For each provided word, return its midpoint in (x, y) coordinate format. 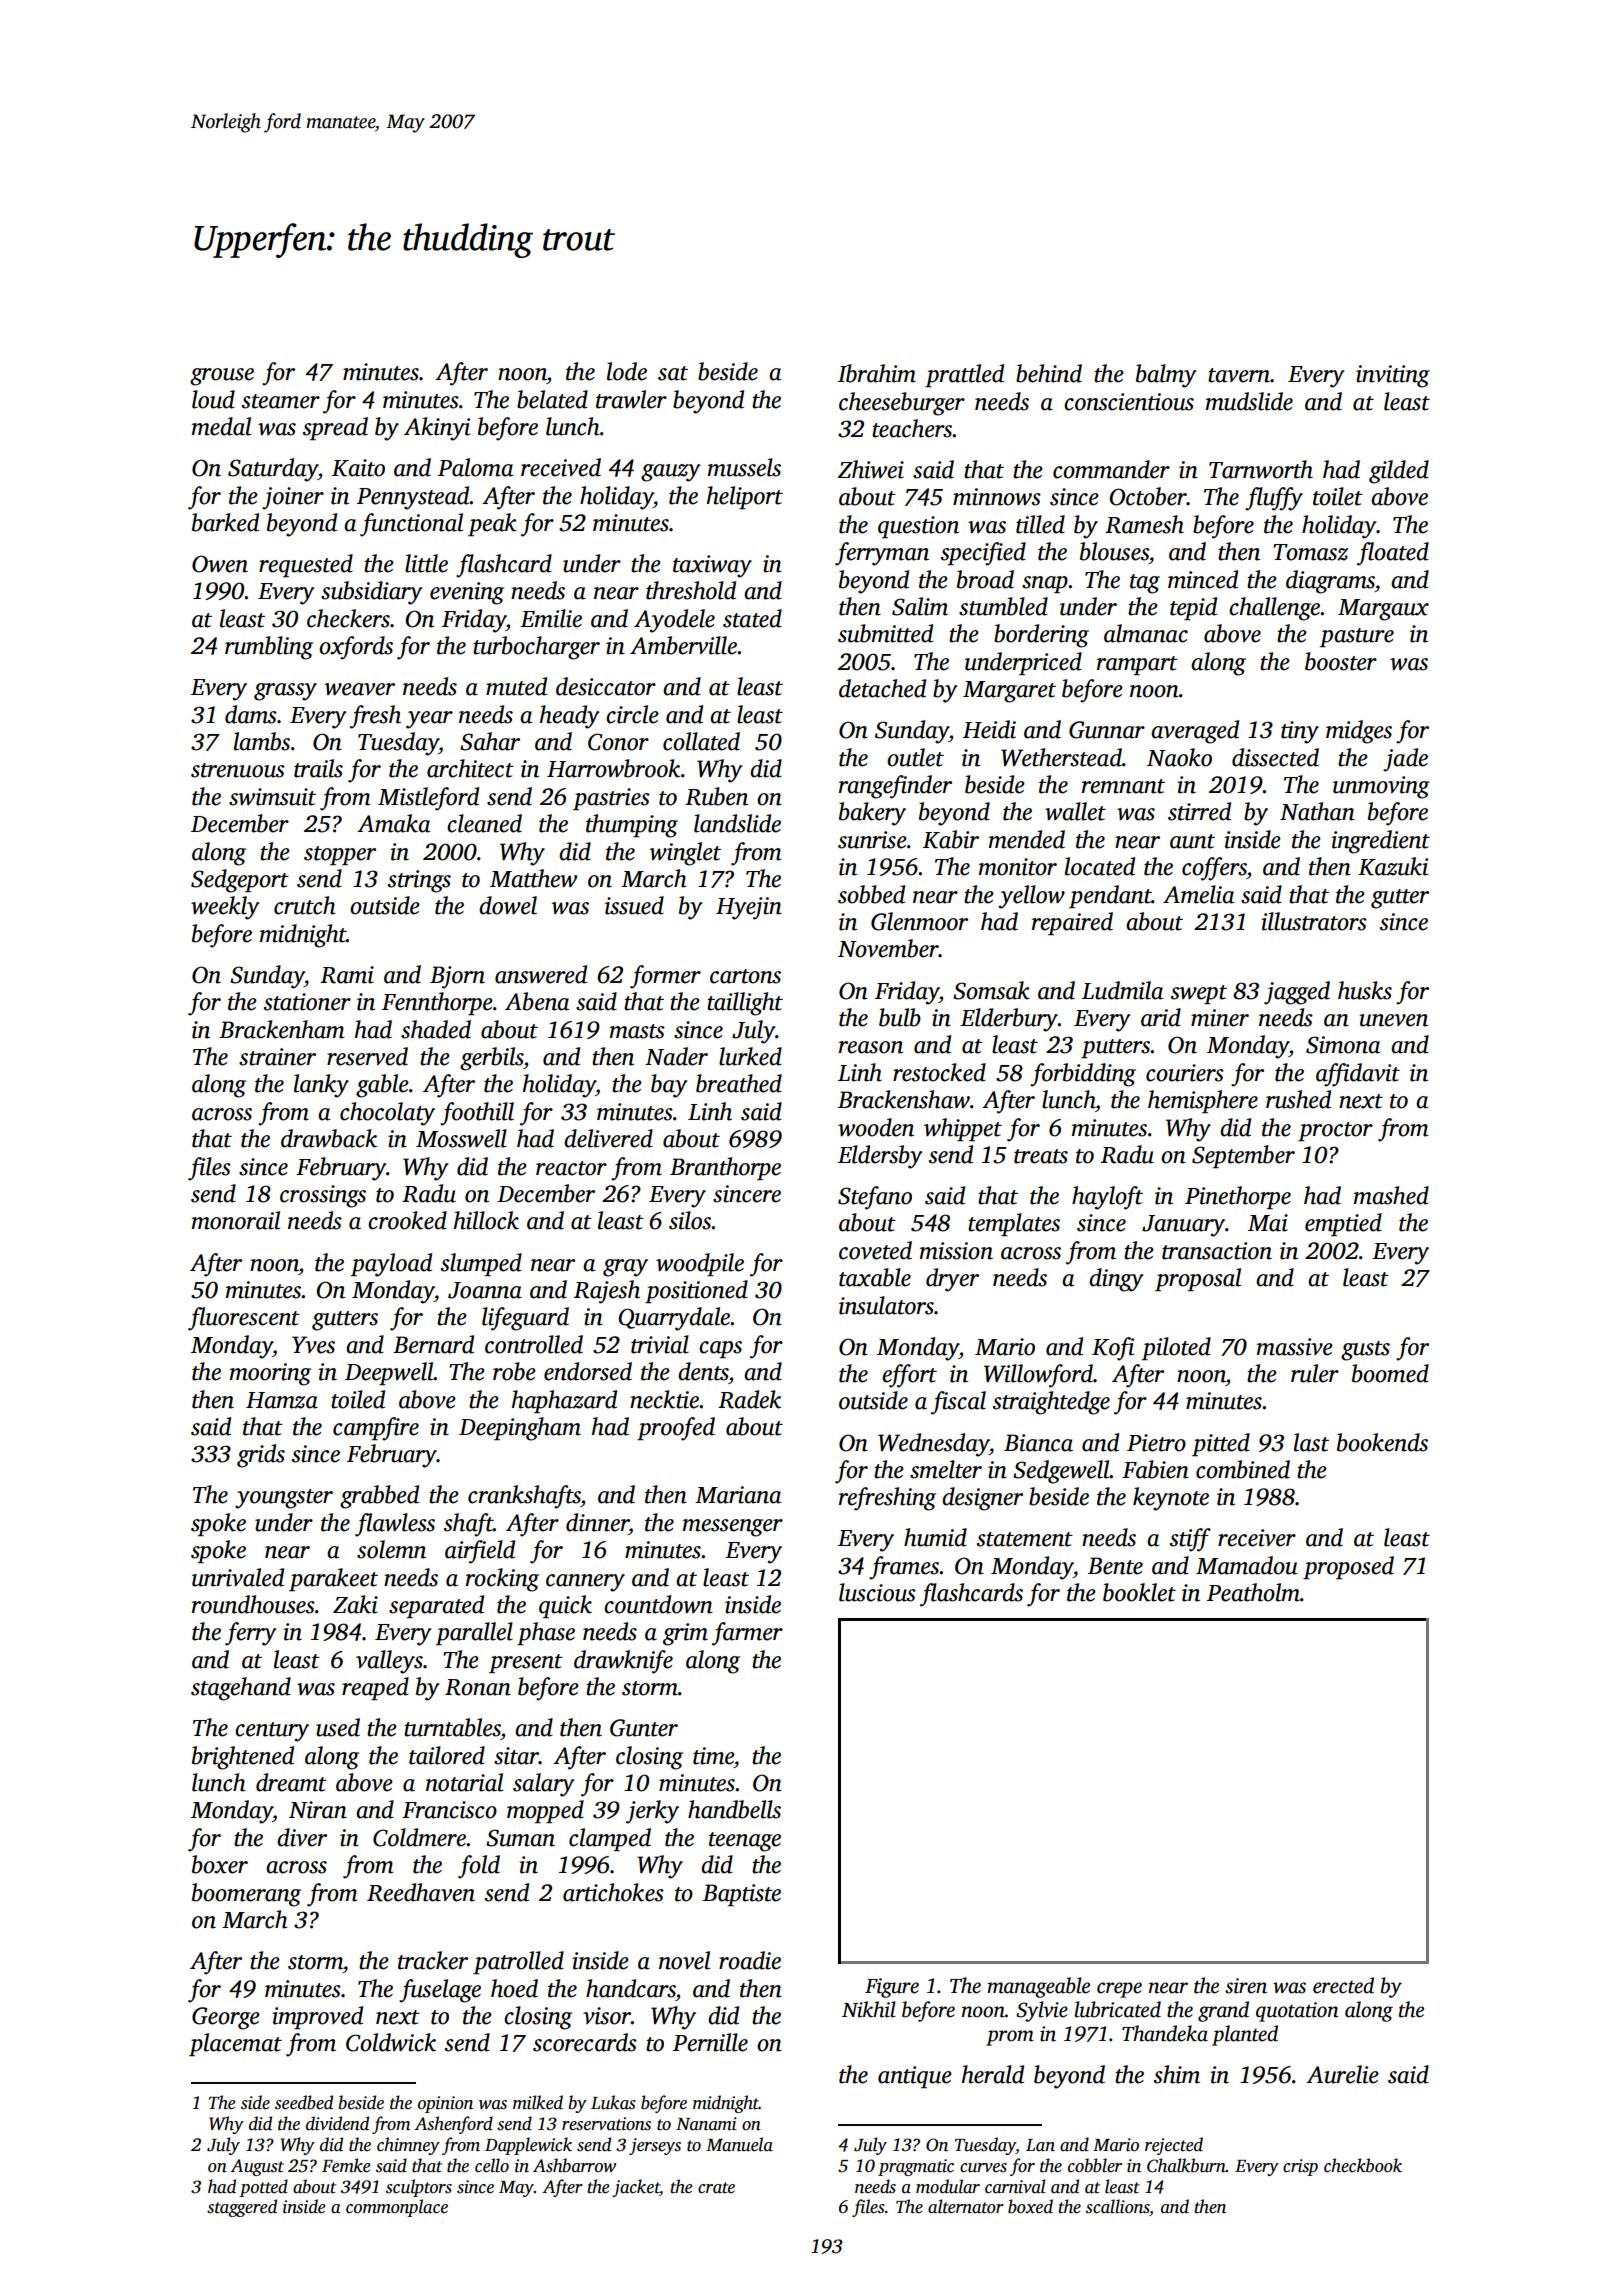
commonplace (397, 2208)
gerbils (491, 1059)
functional (411, 525)
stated (752, 618)
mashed (1391, 1195)
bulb (900, 1017)
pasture (1357, 637)
